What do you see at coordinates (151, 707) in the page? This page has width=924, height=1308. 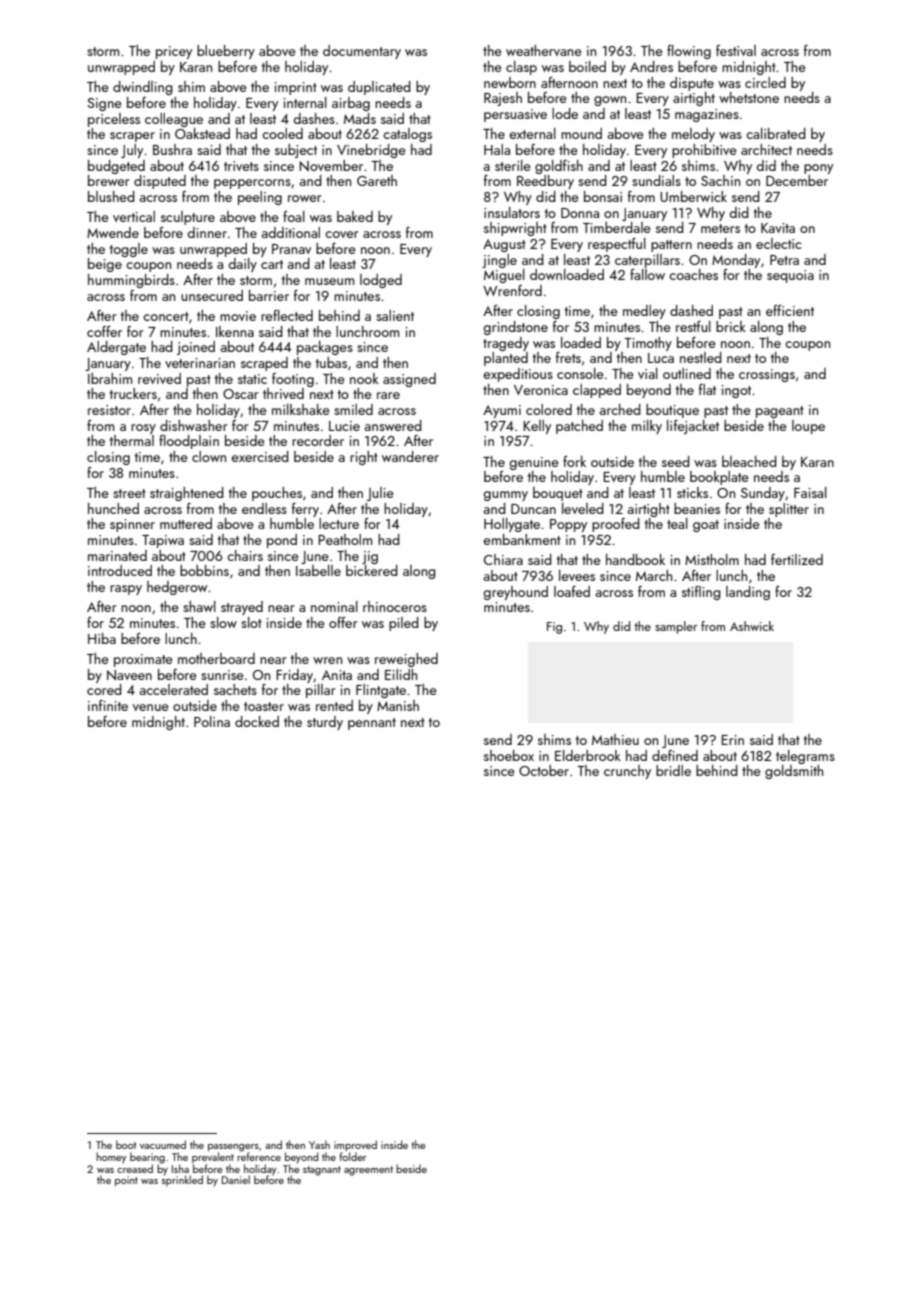 I see `venue` at bounding box center [151, 707].
